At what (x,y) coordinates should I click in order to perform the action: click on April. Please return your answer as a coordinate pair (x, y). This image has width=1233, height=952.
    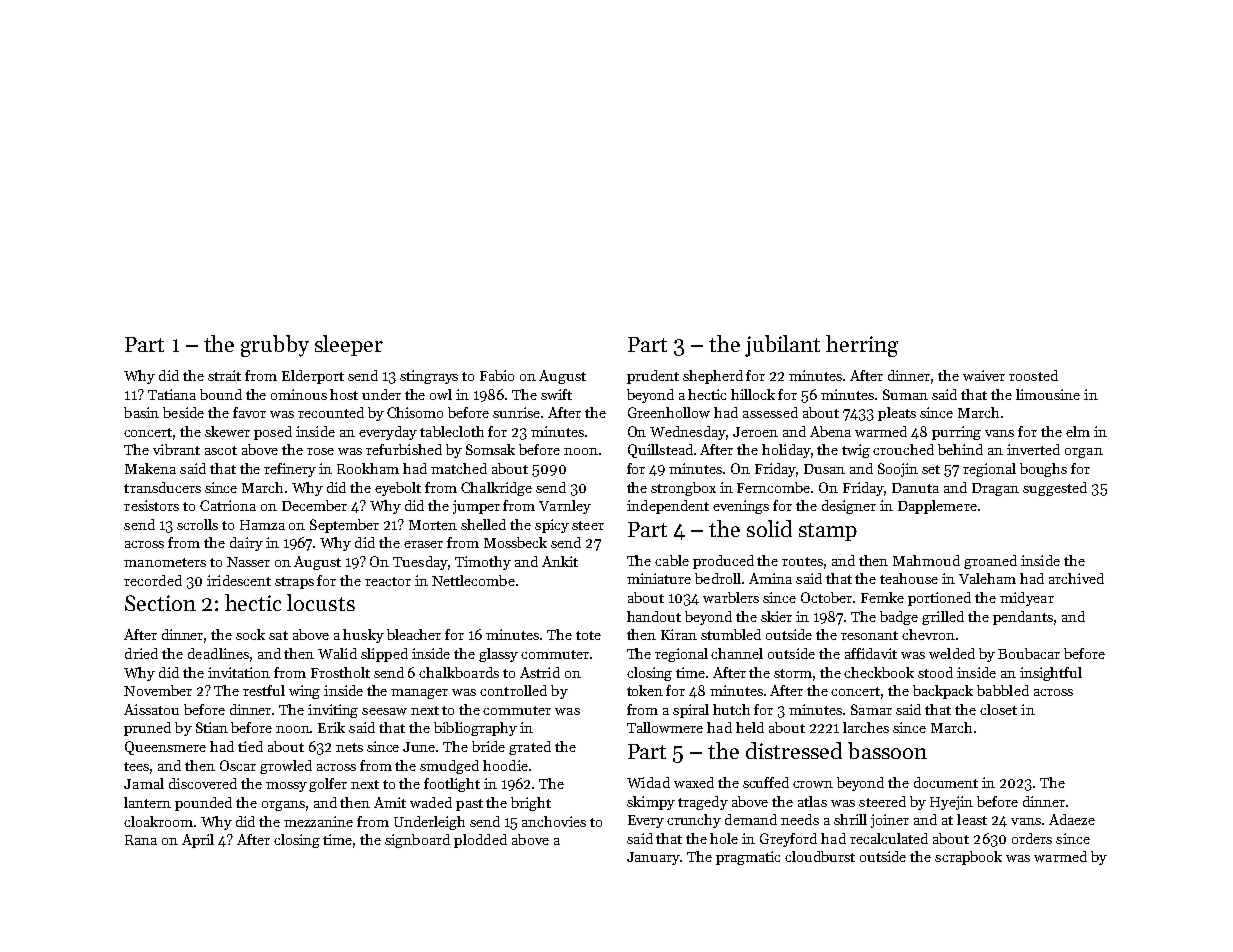
    Looking at the image, I should click on (198, 841).
